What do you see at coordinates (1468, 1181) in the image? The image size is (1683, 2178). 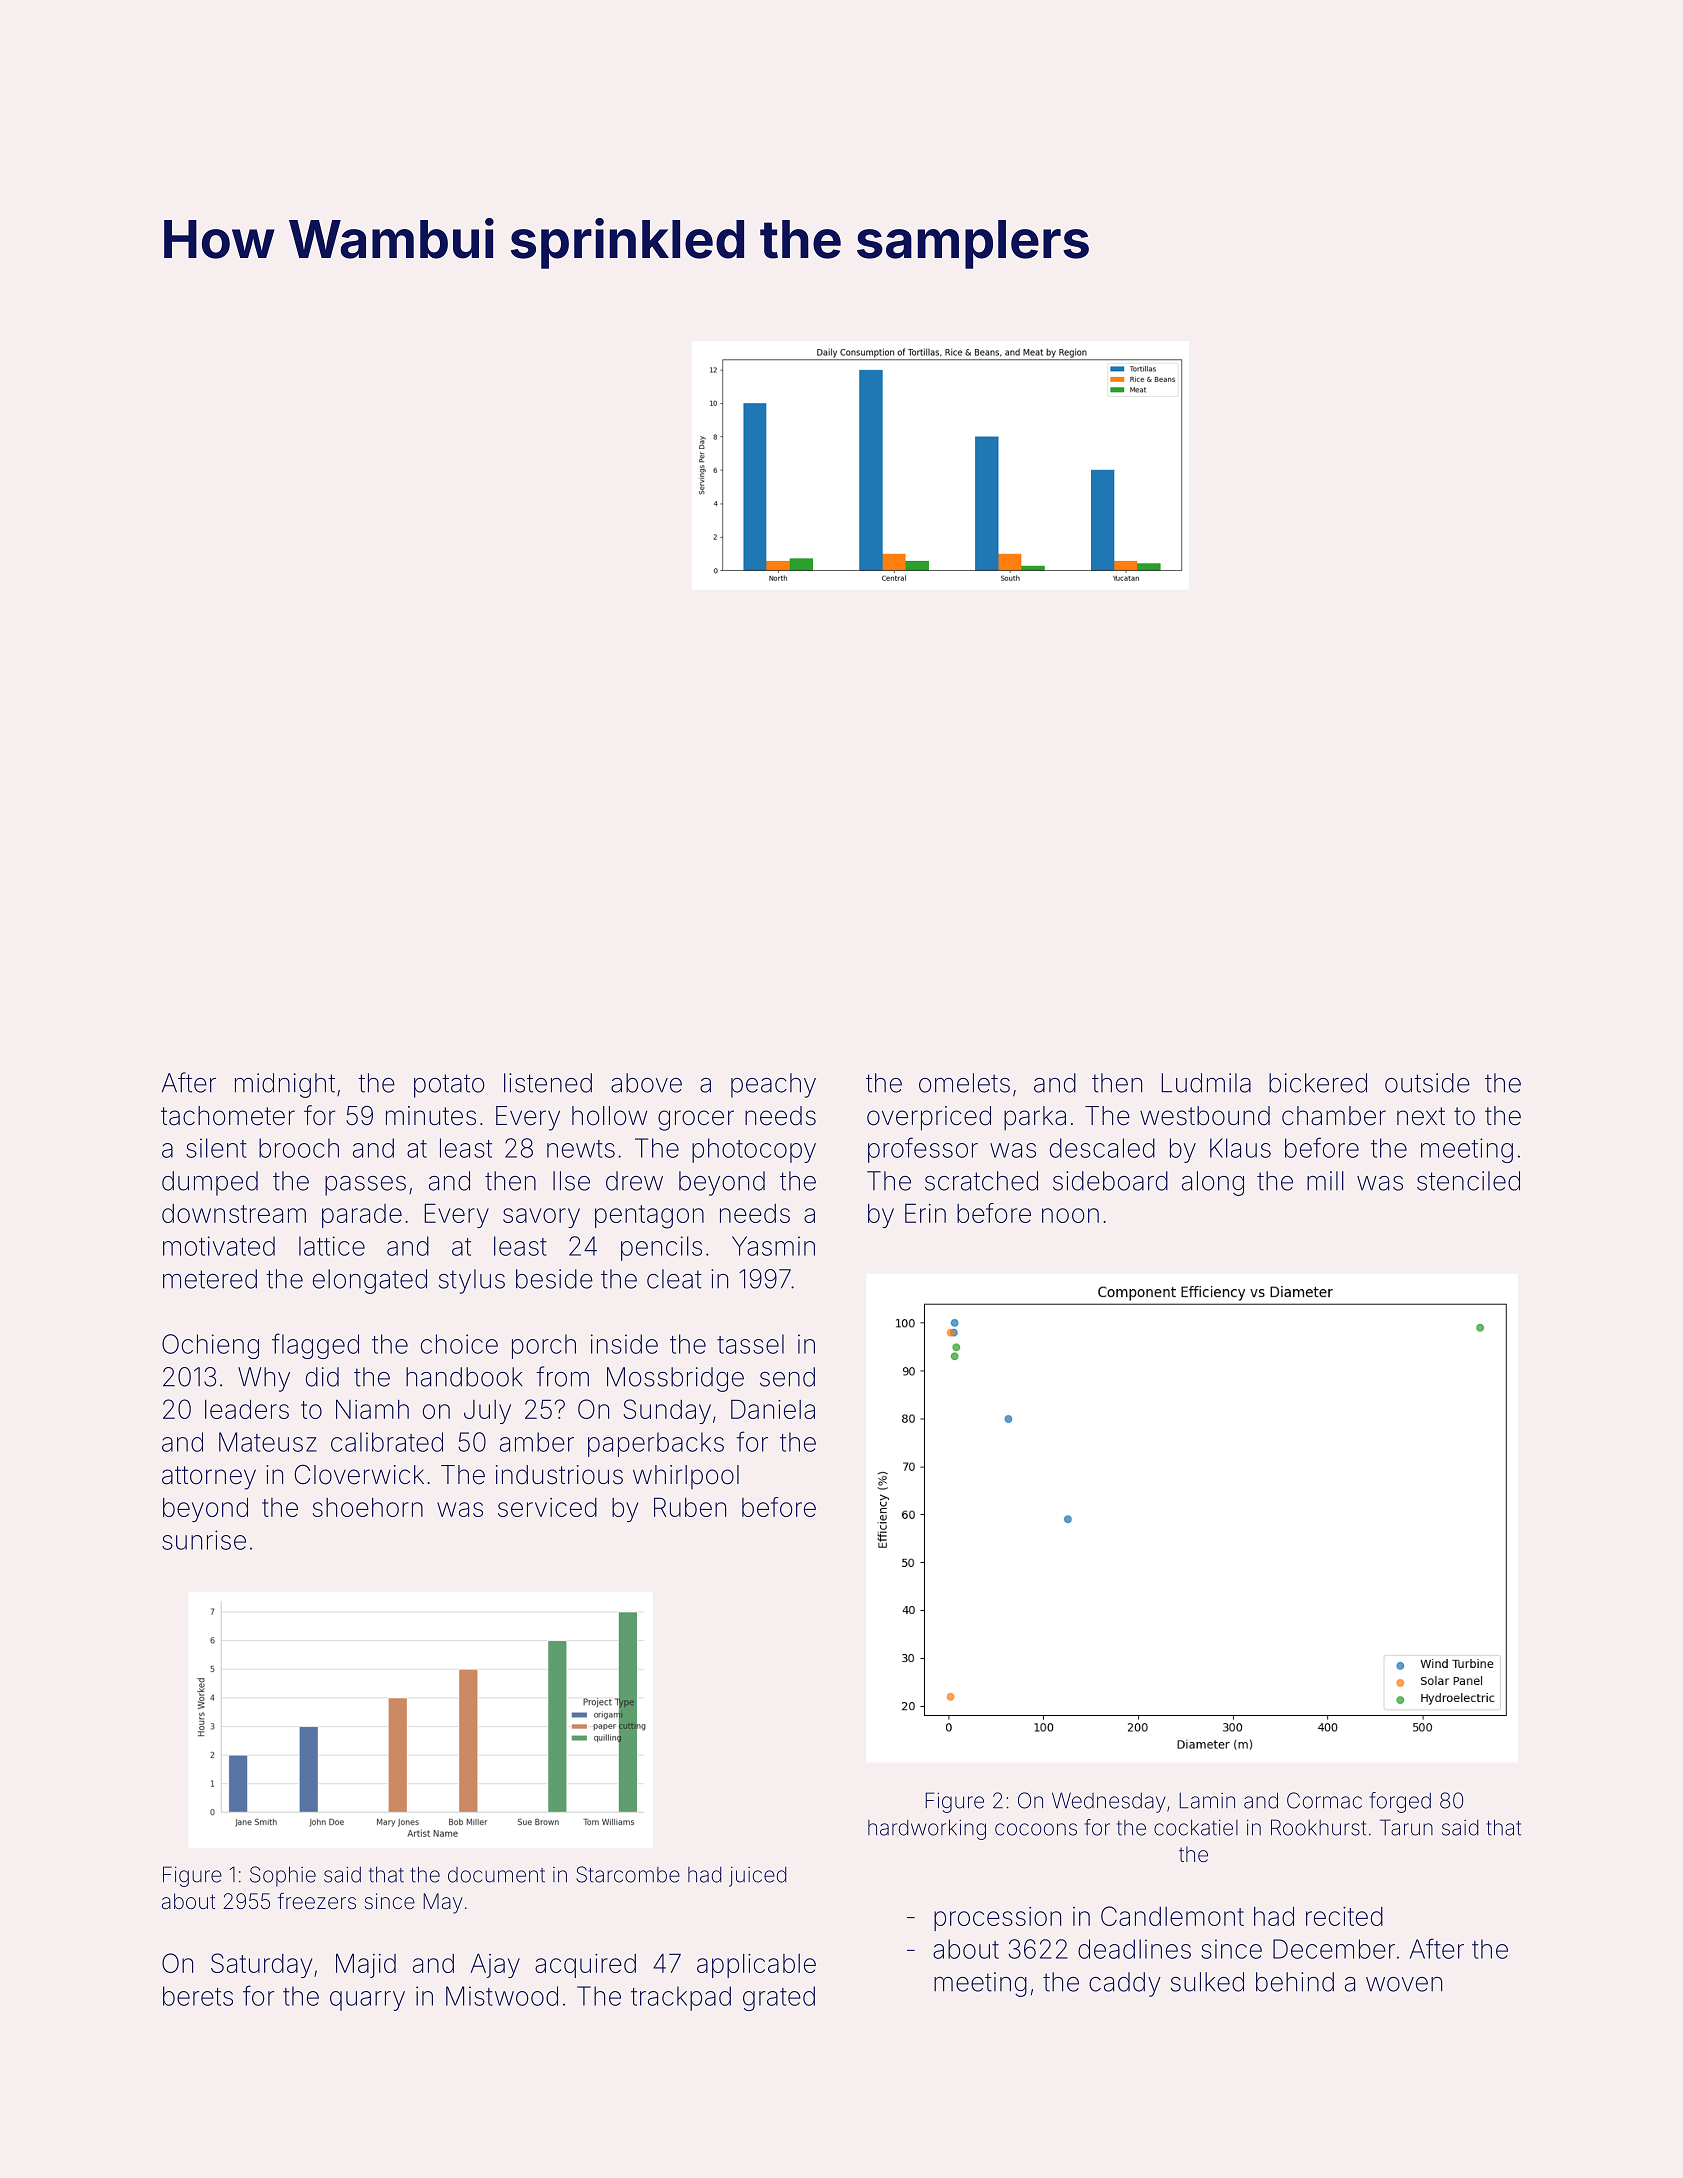 I see `stenciled` at bounding box center [1468, 1181].
